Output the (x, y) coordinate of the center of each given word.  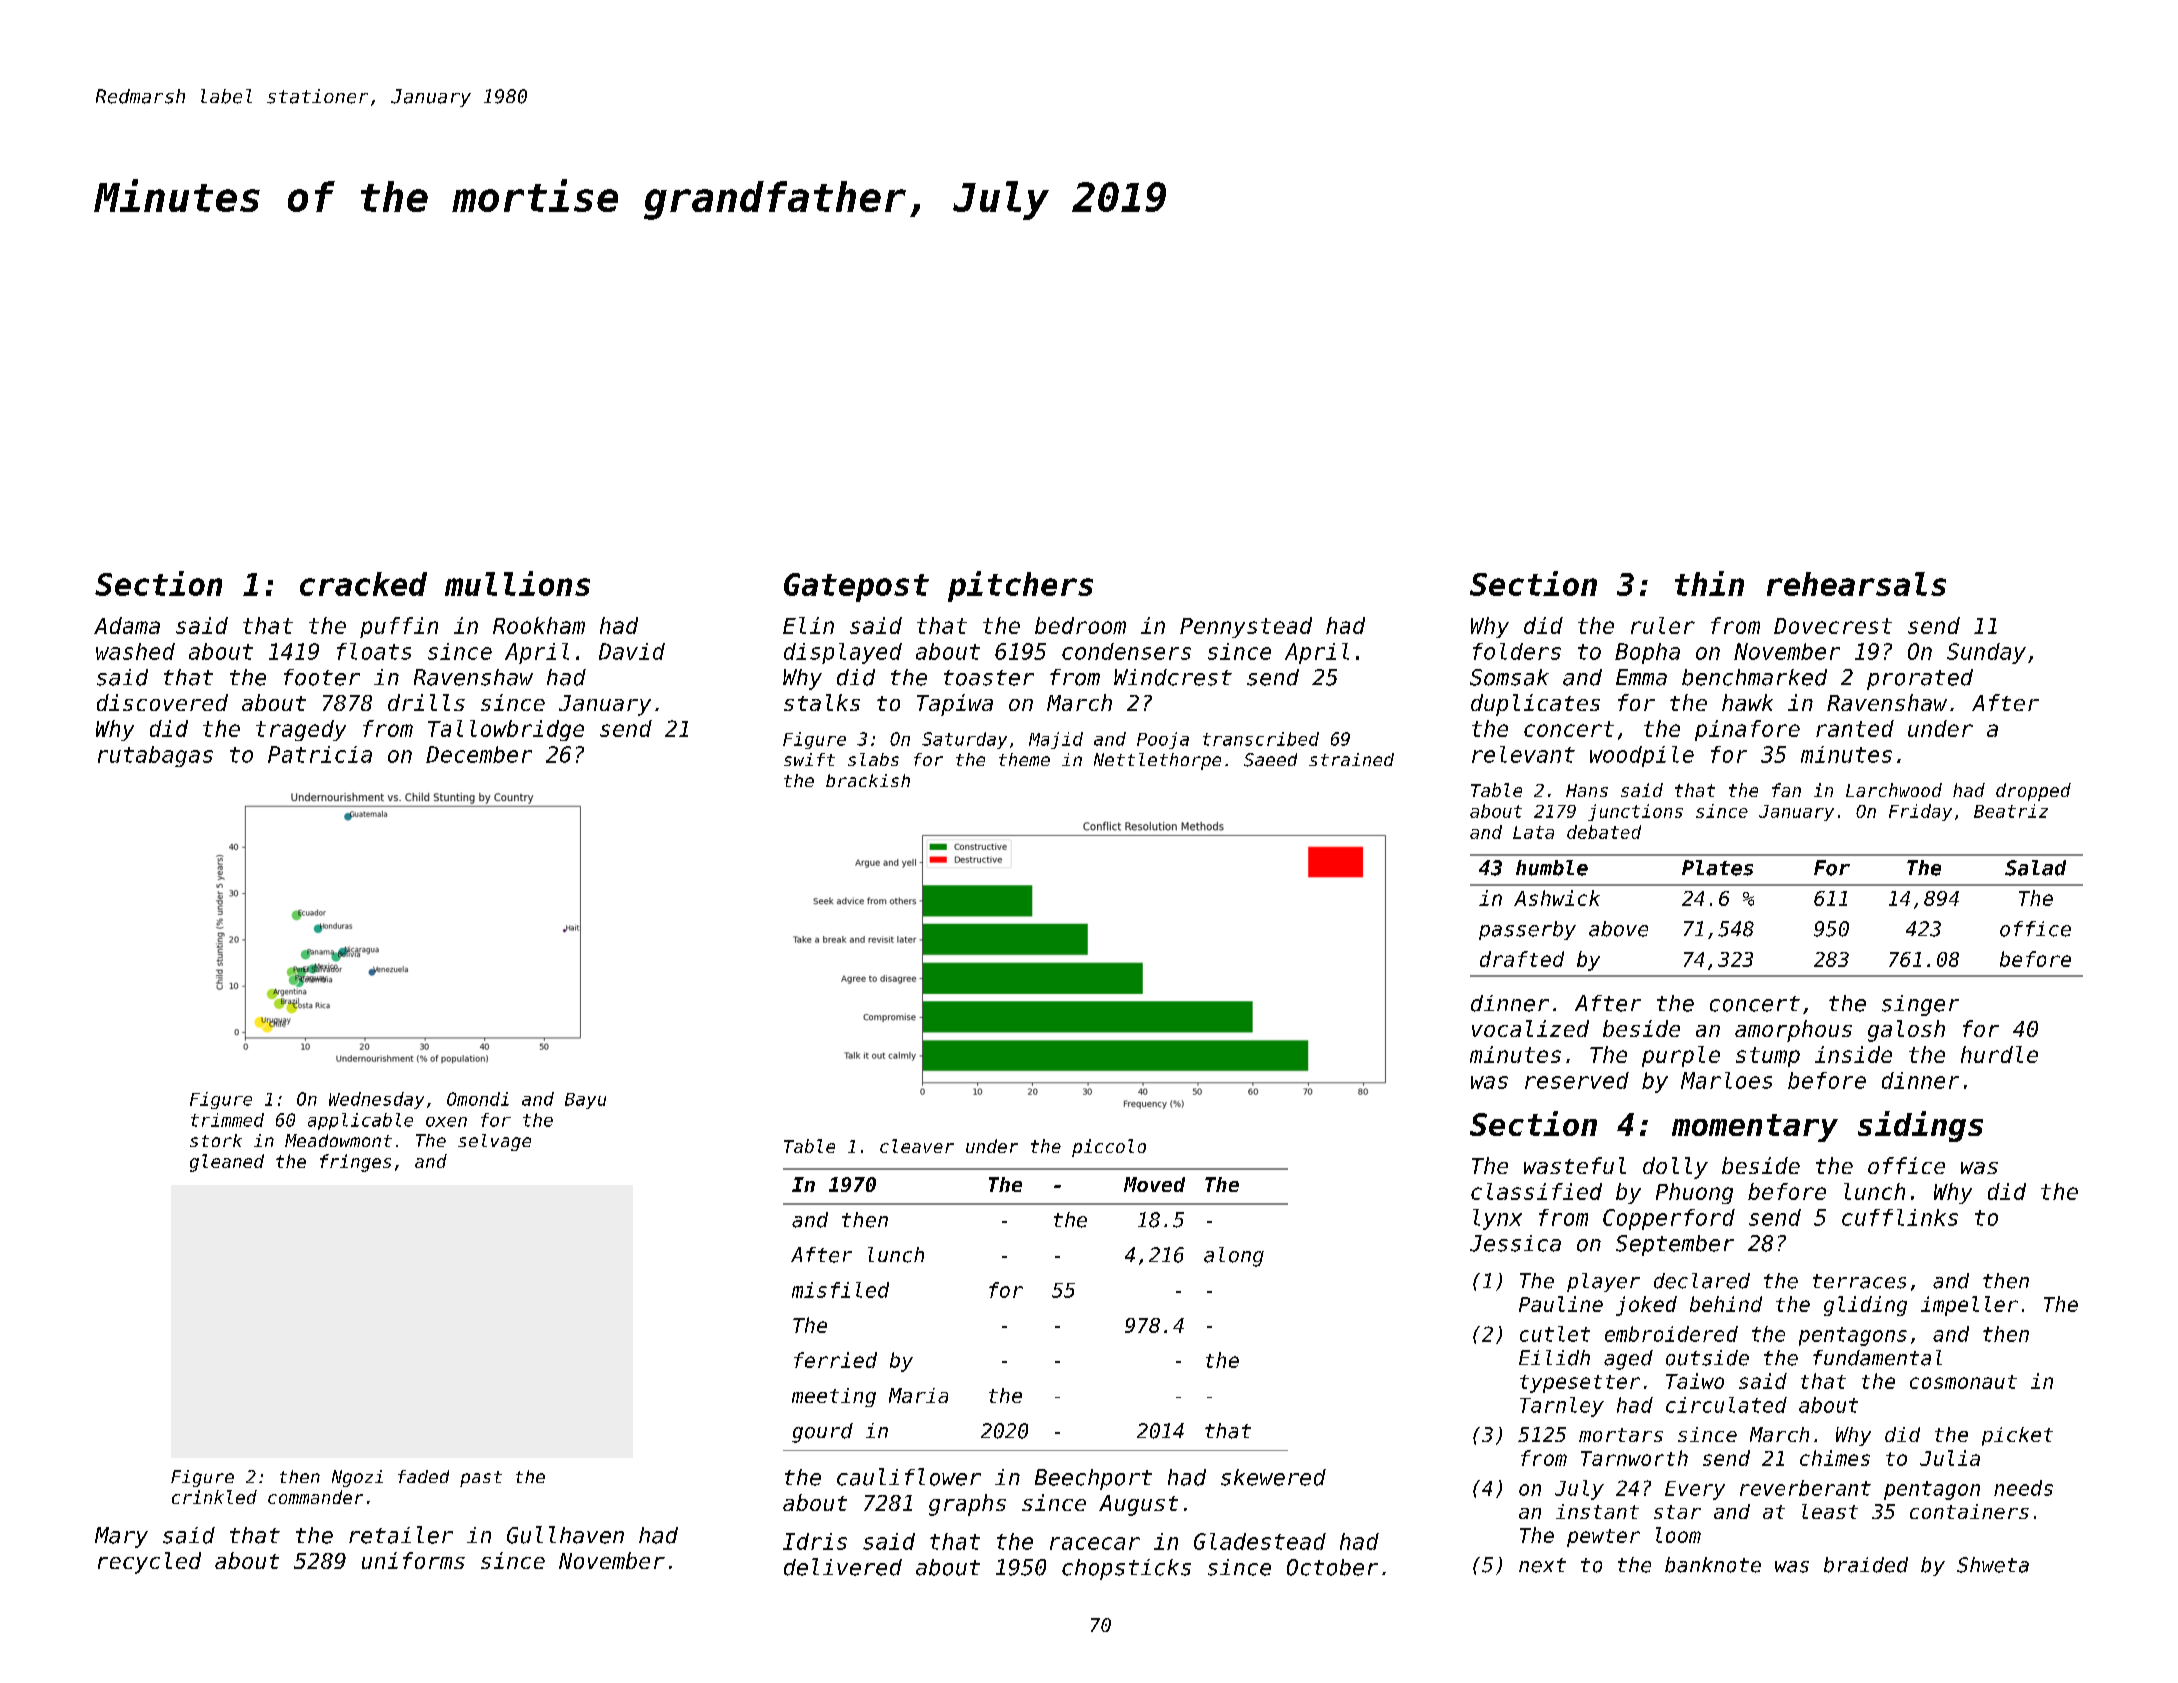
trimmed (227, 1120)
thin (1709, 583)
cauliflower (909, 1477)
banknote (1713, 1565)
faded (423, 1476)
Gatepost (856, 587)
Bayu (585, 1101)
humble (1552, 868)
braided (1866, 1565)
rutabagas (155, 756)
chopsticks (1126, 1569)
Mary (121, 1537)
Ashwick (1557, 898)
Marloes (1726, 1080)
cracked (363, 584)
